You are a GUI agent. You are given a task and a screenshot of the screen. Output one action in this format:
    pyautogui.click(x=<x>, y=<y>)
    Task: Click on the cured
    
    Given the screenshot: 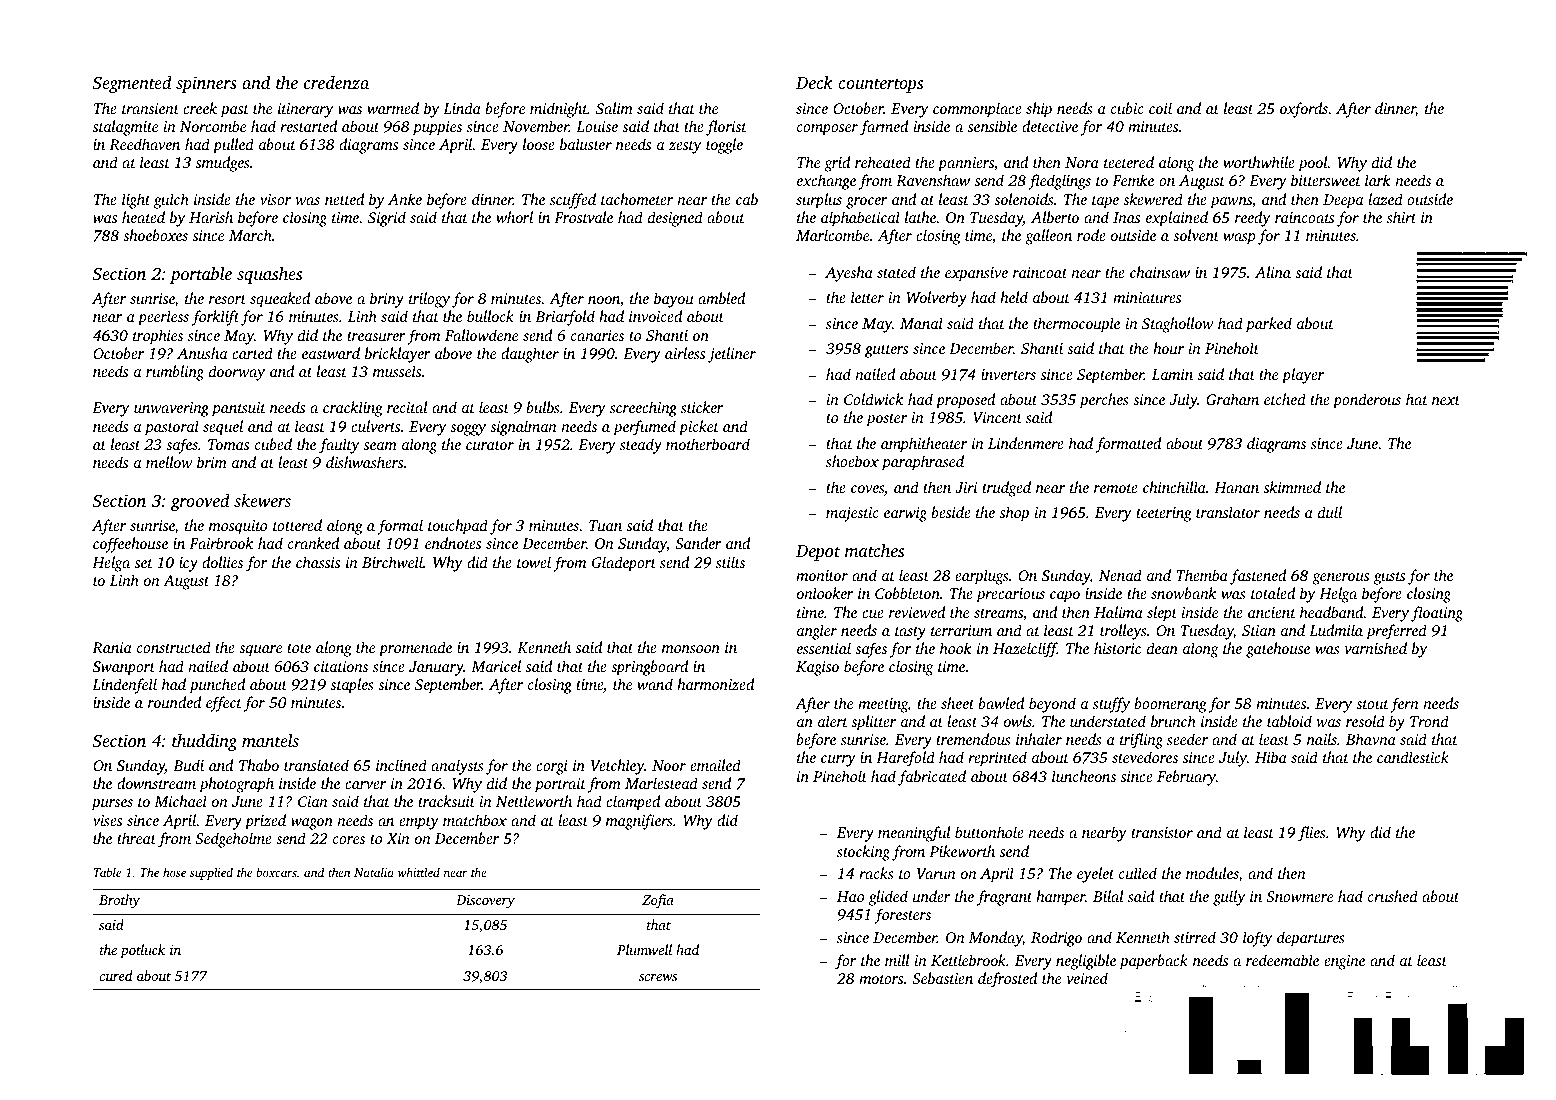 What is the action you would take?
    pyautogui.click(x=115, y=975)
